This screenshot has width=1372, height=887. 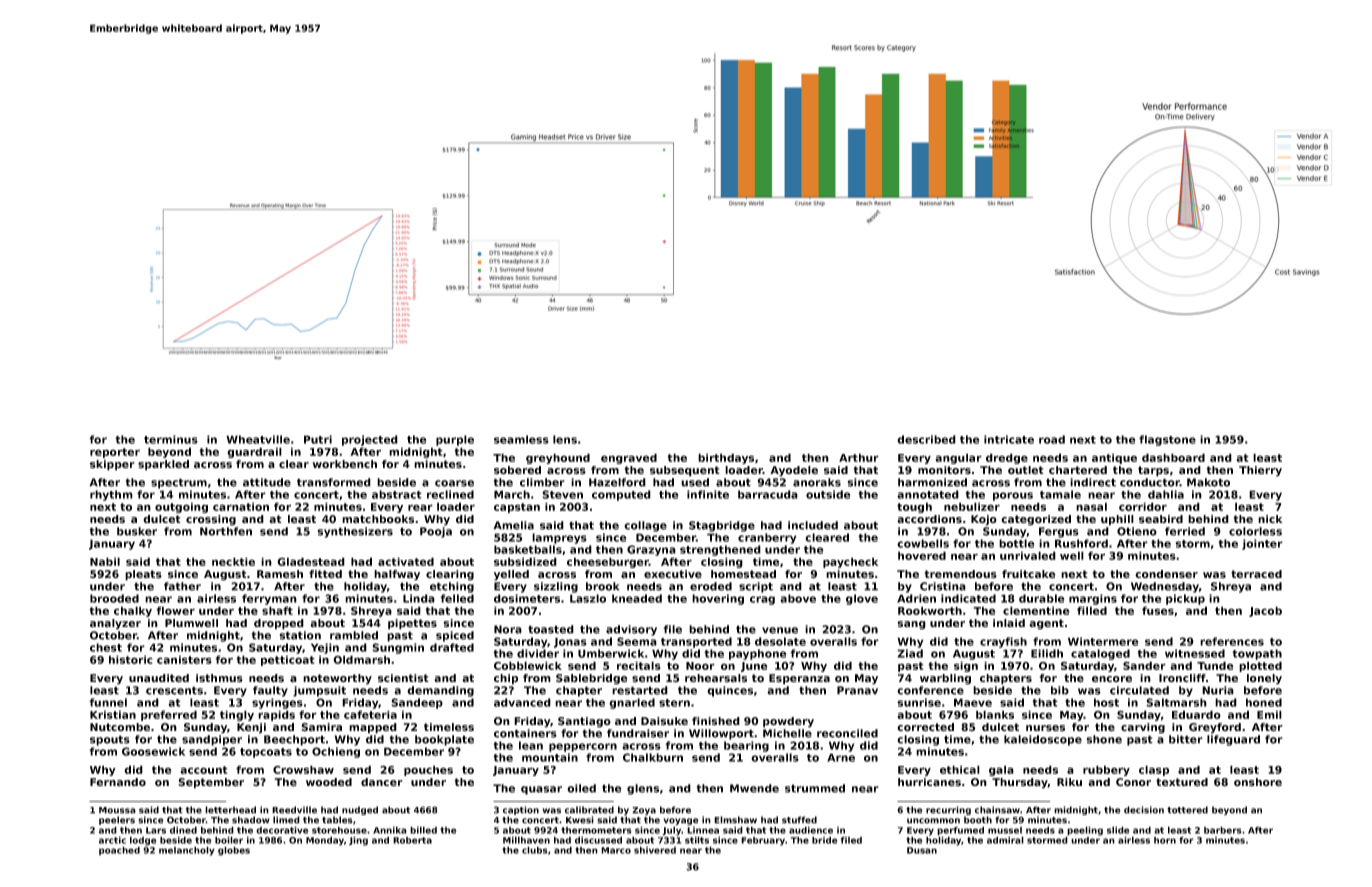 What do you see at coordinates (337, 679) in the screenshot?
I see `noteworthy` at bounding box center [337, 679].
